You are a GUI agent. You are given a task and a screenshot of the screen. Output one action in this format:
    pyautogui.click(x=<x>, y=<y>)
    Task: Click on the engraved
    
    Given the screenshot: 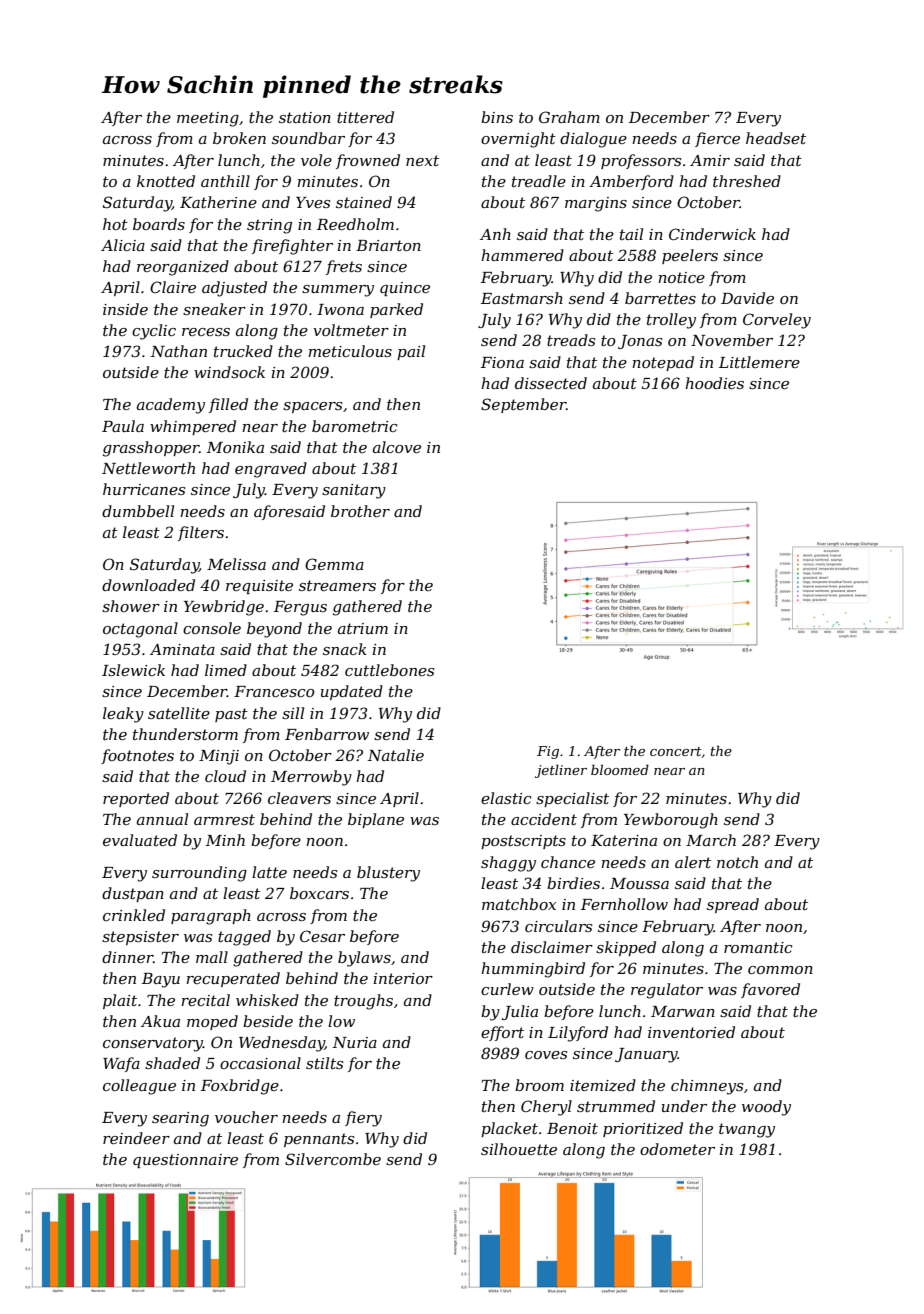 What is the action you would take?
    pyautogui.click(x=271, y=470)
